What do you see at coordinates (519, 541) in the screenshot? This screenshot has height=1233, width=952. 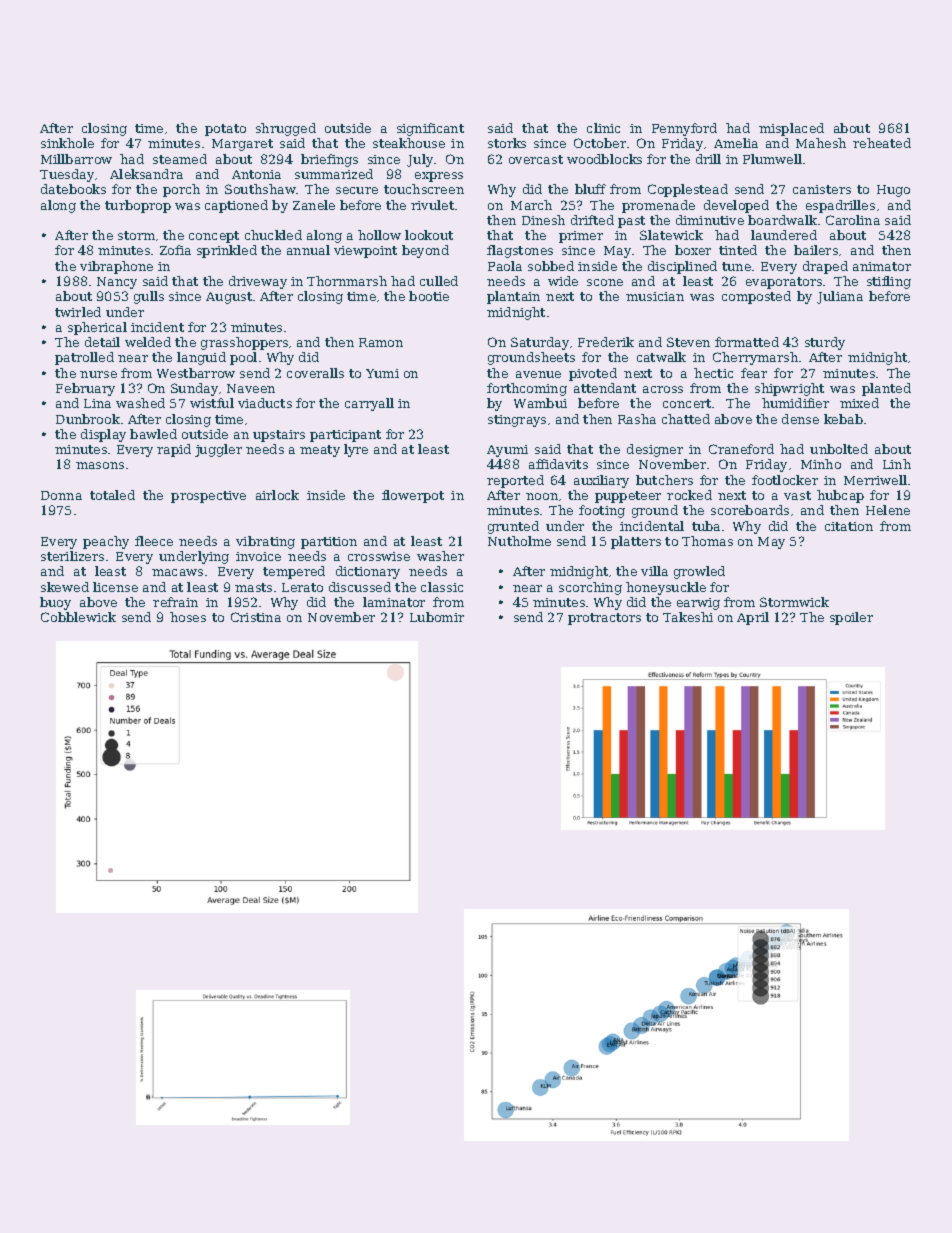 I see `Nutholme` at bounding box center [519, 541].
